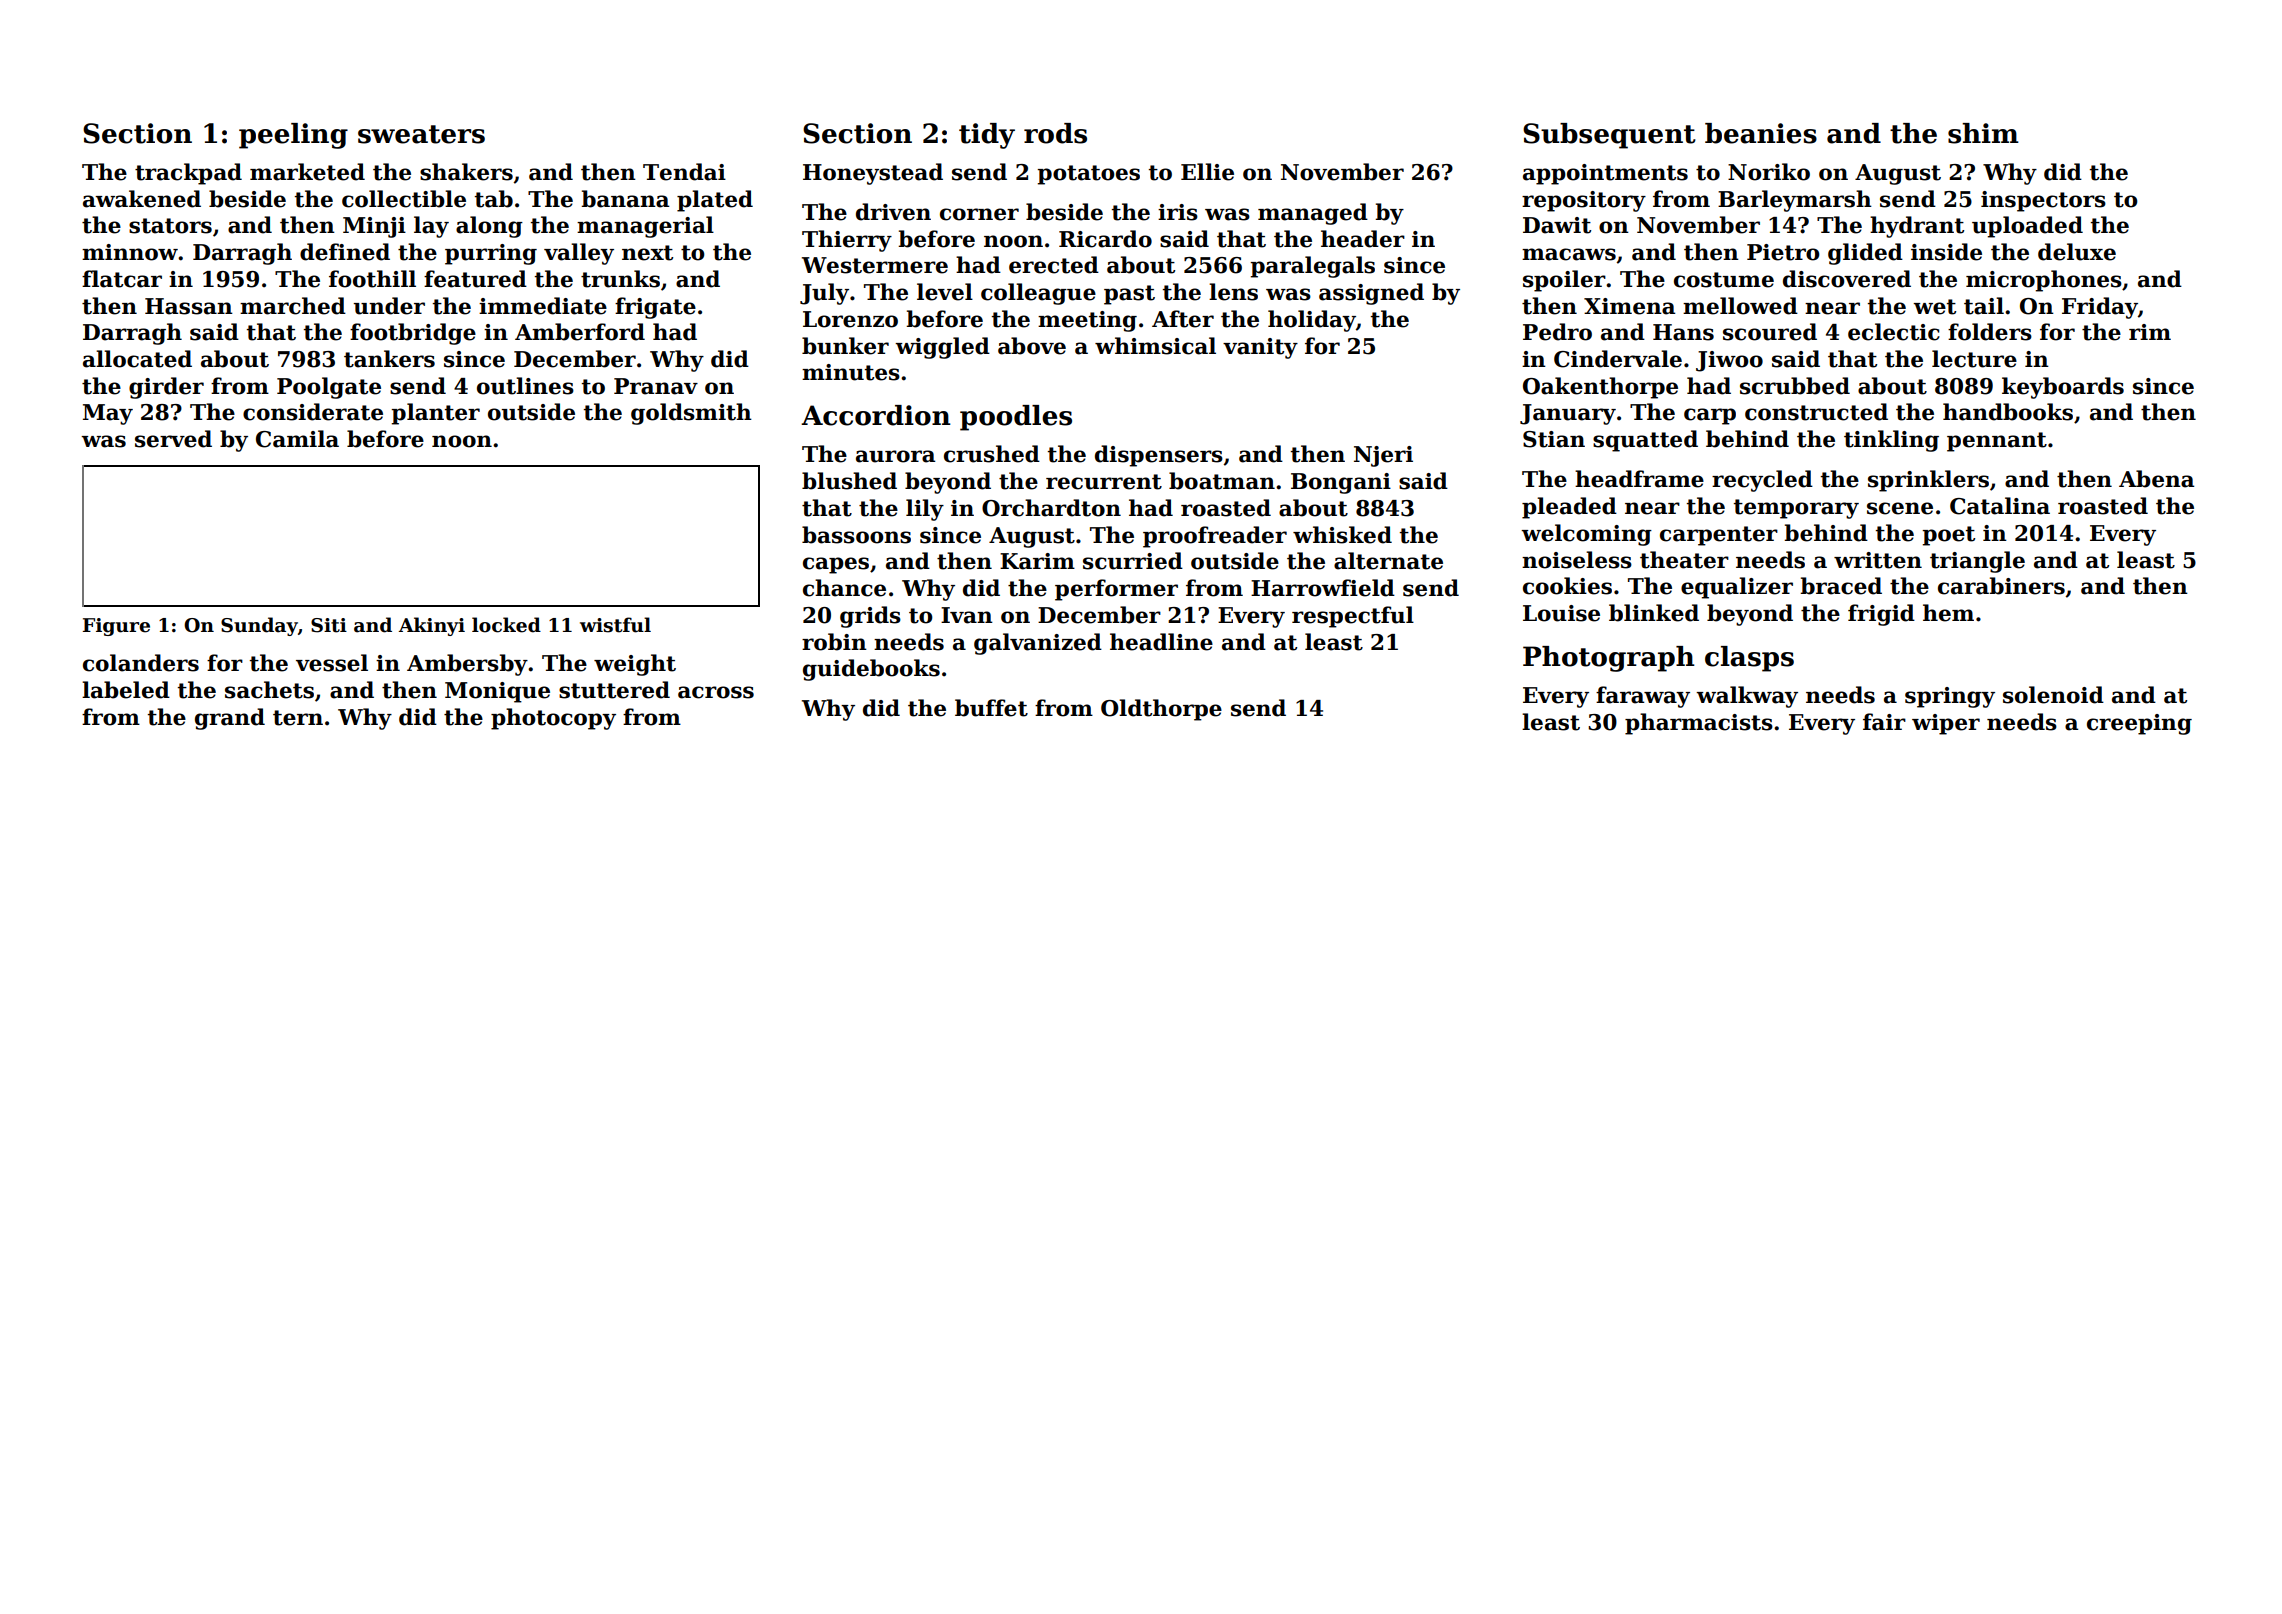 Image resolution: width=2282 pixels, height=1614 pixels. I want to click on wet, so click(1934, 307).
